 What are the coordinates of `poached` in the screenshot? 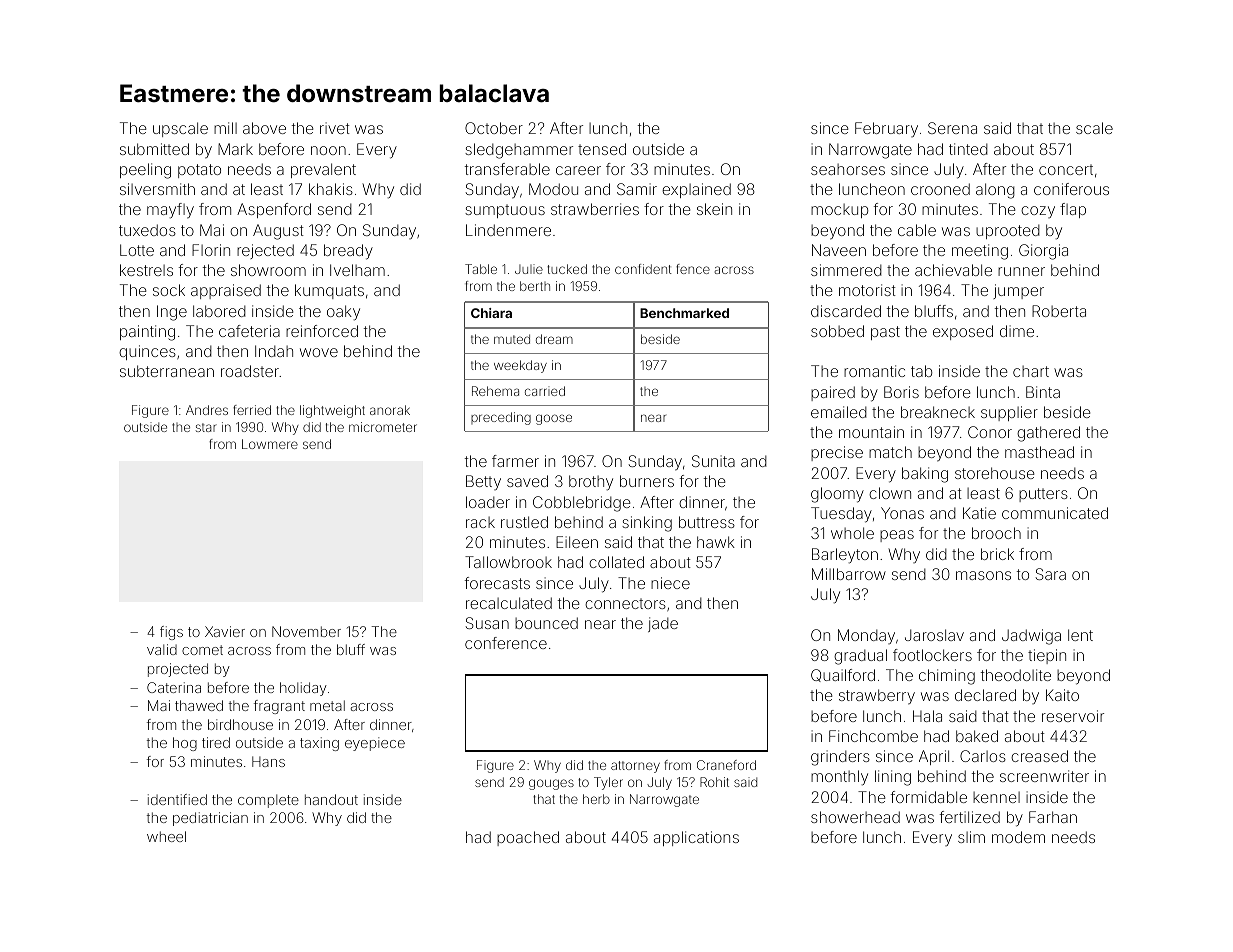 It's located at (528, 838).
